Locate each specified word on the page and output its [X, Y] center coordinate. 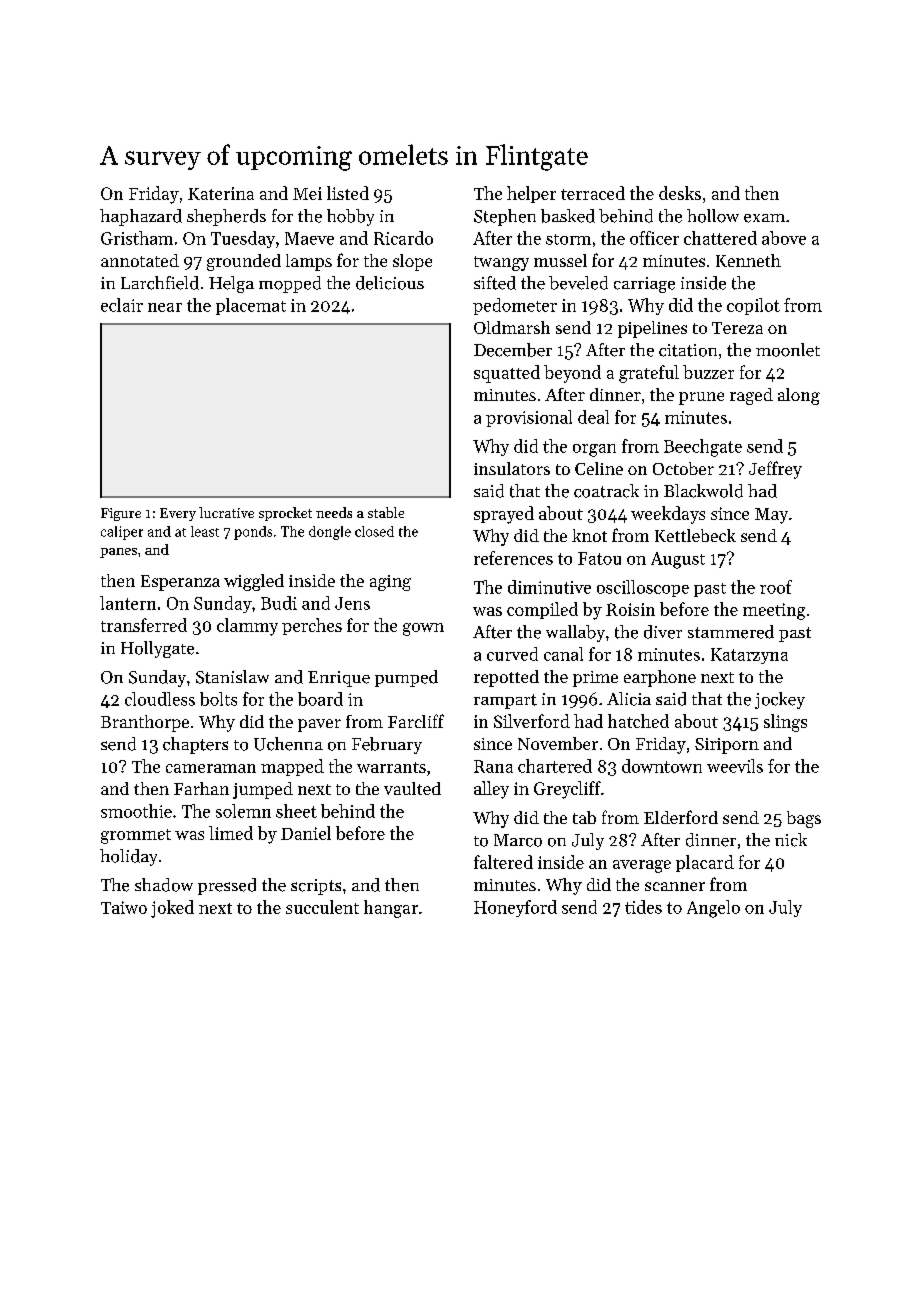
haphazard [141, 217]
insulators [512, 468]
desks [680, 193]
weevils [735, 766]
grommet [136, 836]
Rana [493, 766]
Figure [121, 514]
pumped [406, 678]
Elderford [681, 817]
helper [531, 194]
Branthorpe [145, 723]
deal [593, 417]
